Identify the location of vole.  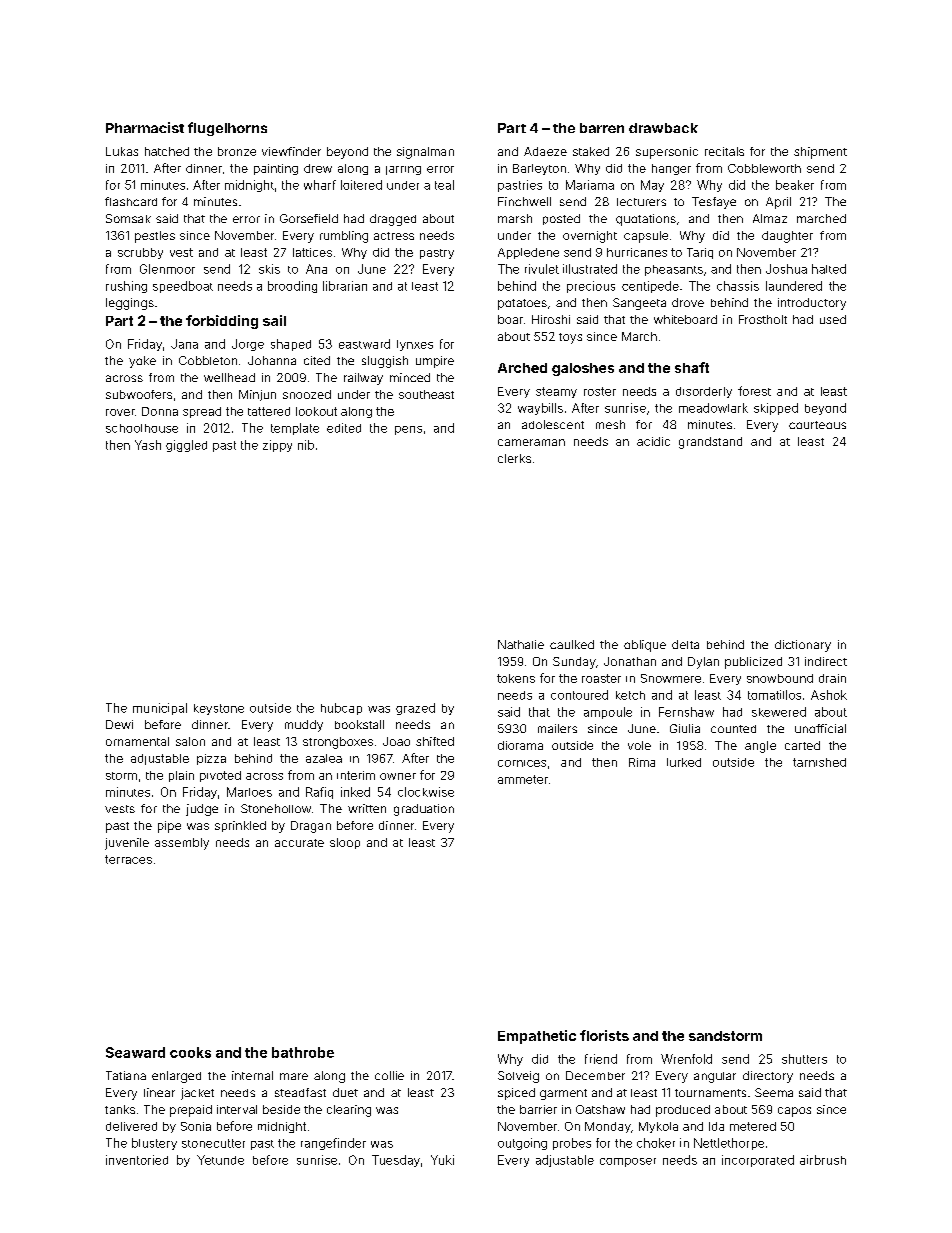
(639, 745).
